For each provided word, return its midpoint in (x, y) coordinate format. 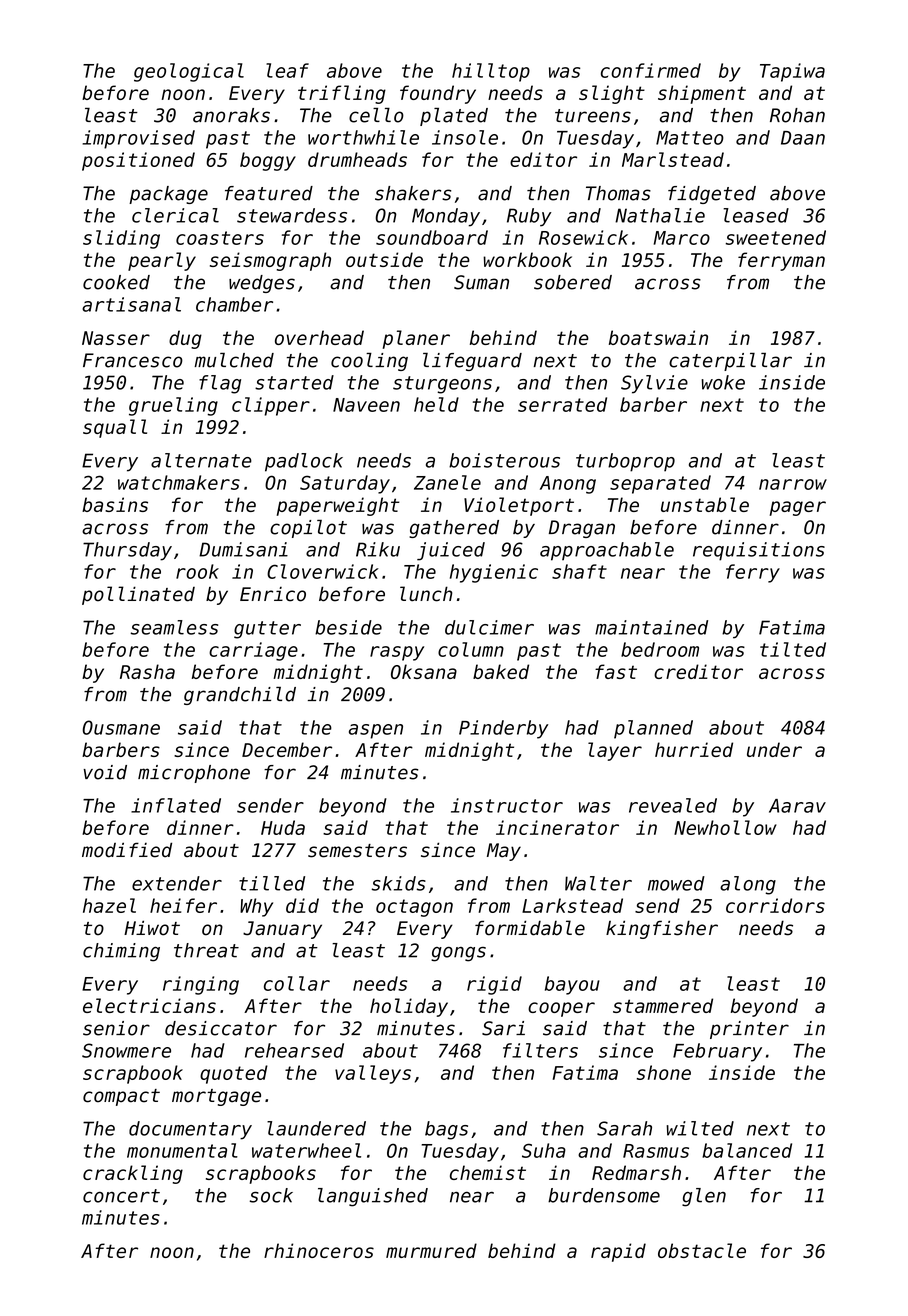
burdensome (604, 1195)
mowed (676, 883)
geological (189, 72)
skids (398, 883)
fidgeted (712, 195)
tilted (793, 649)
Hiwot (152, 928)
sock (271, 1195)
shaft (579, 571)
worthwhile (363, 137)
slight (612, 94)
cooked (116, 282)
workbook (527, 259)
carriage (253, 651)
